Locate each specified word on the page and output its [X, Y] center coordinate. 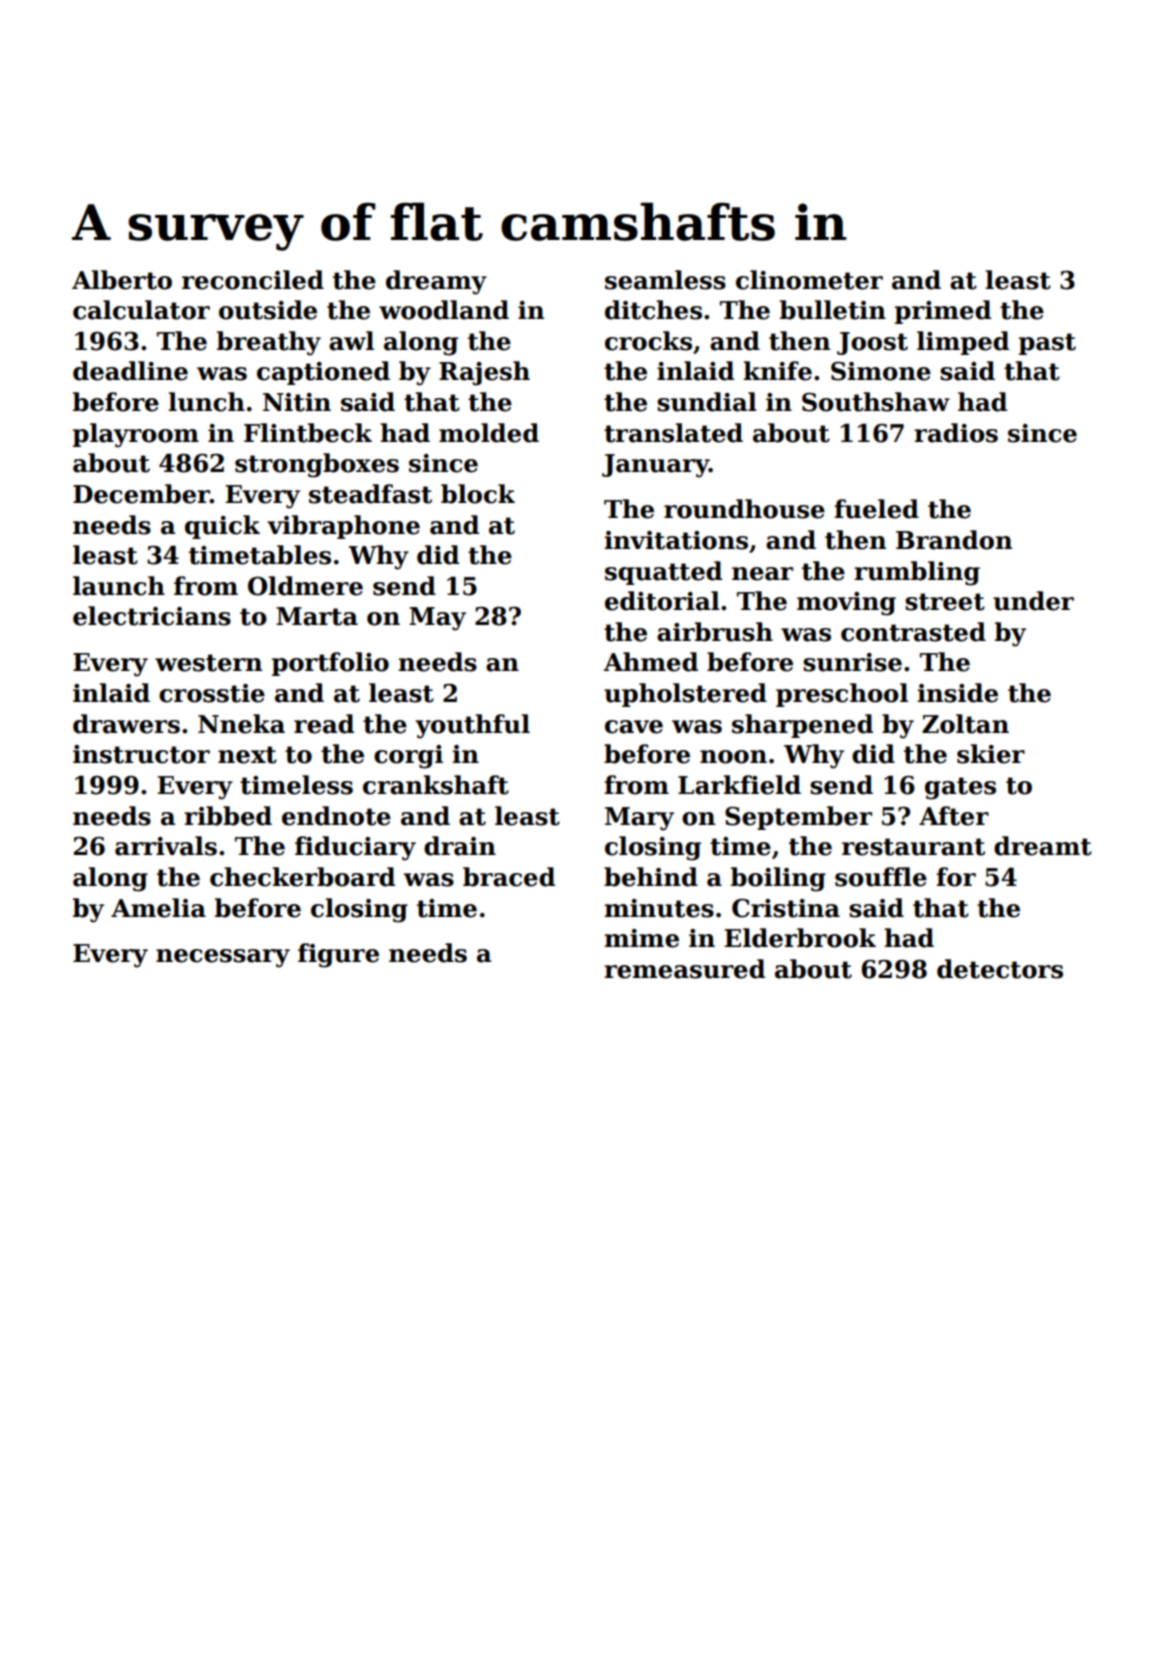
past [1047, 344]
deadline [130, 371]
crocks [648, 341]
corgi [408, 757]
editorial [662, 601]
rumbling [917, 573]
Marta [317, 616]
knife [777, 371]
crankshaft [436, 785]
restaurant [913, 847]
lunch [206, 402]
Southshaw [876, 402]
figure [338, 955]
